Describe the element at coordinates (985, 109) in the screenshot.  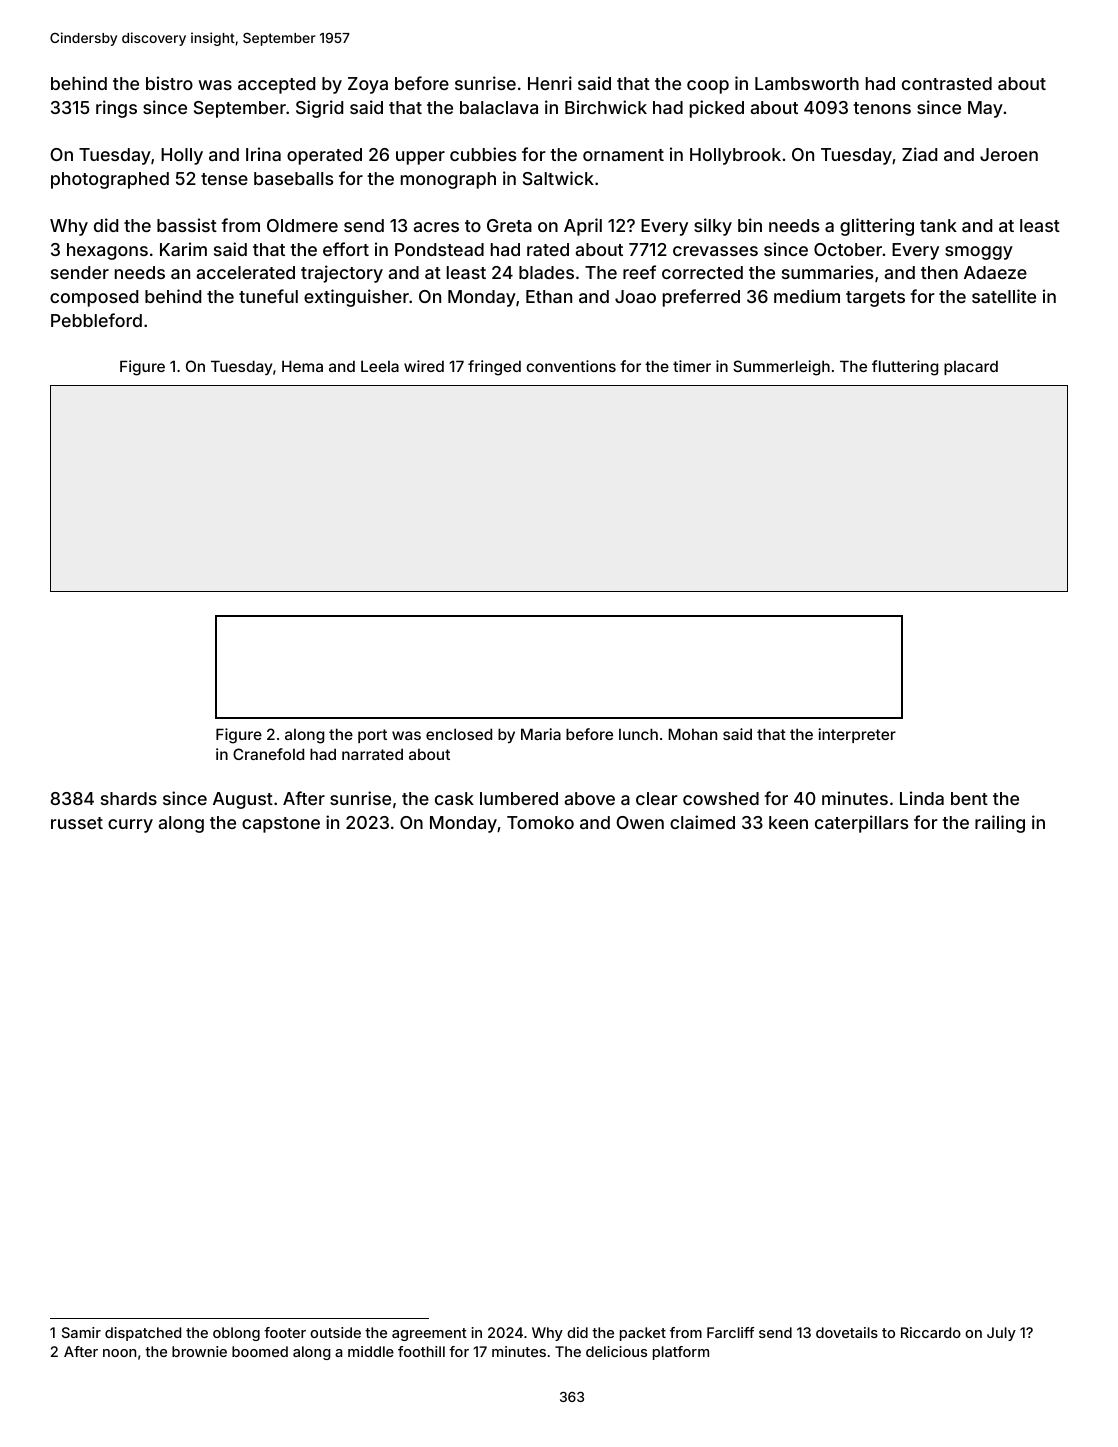
I see `May` at that location.
